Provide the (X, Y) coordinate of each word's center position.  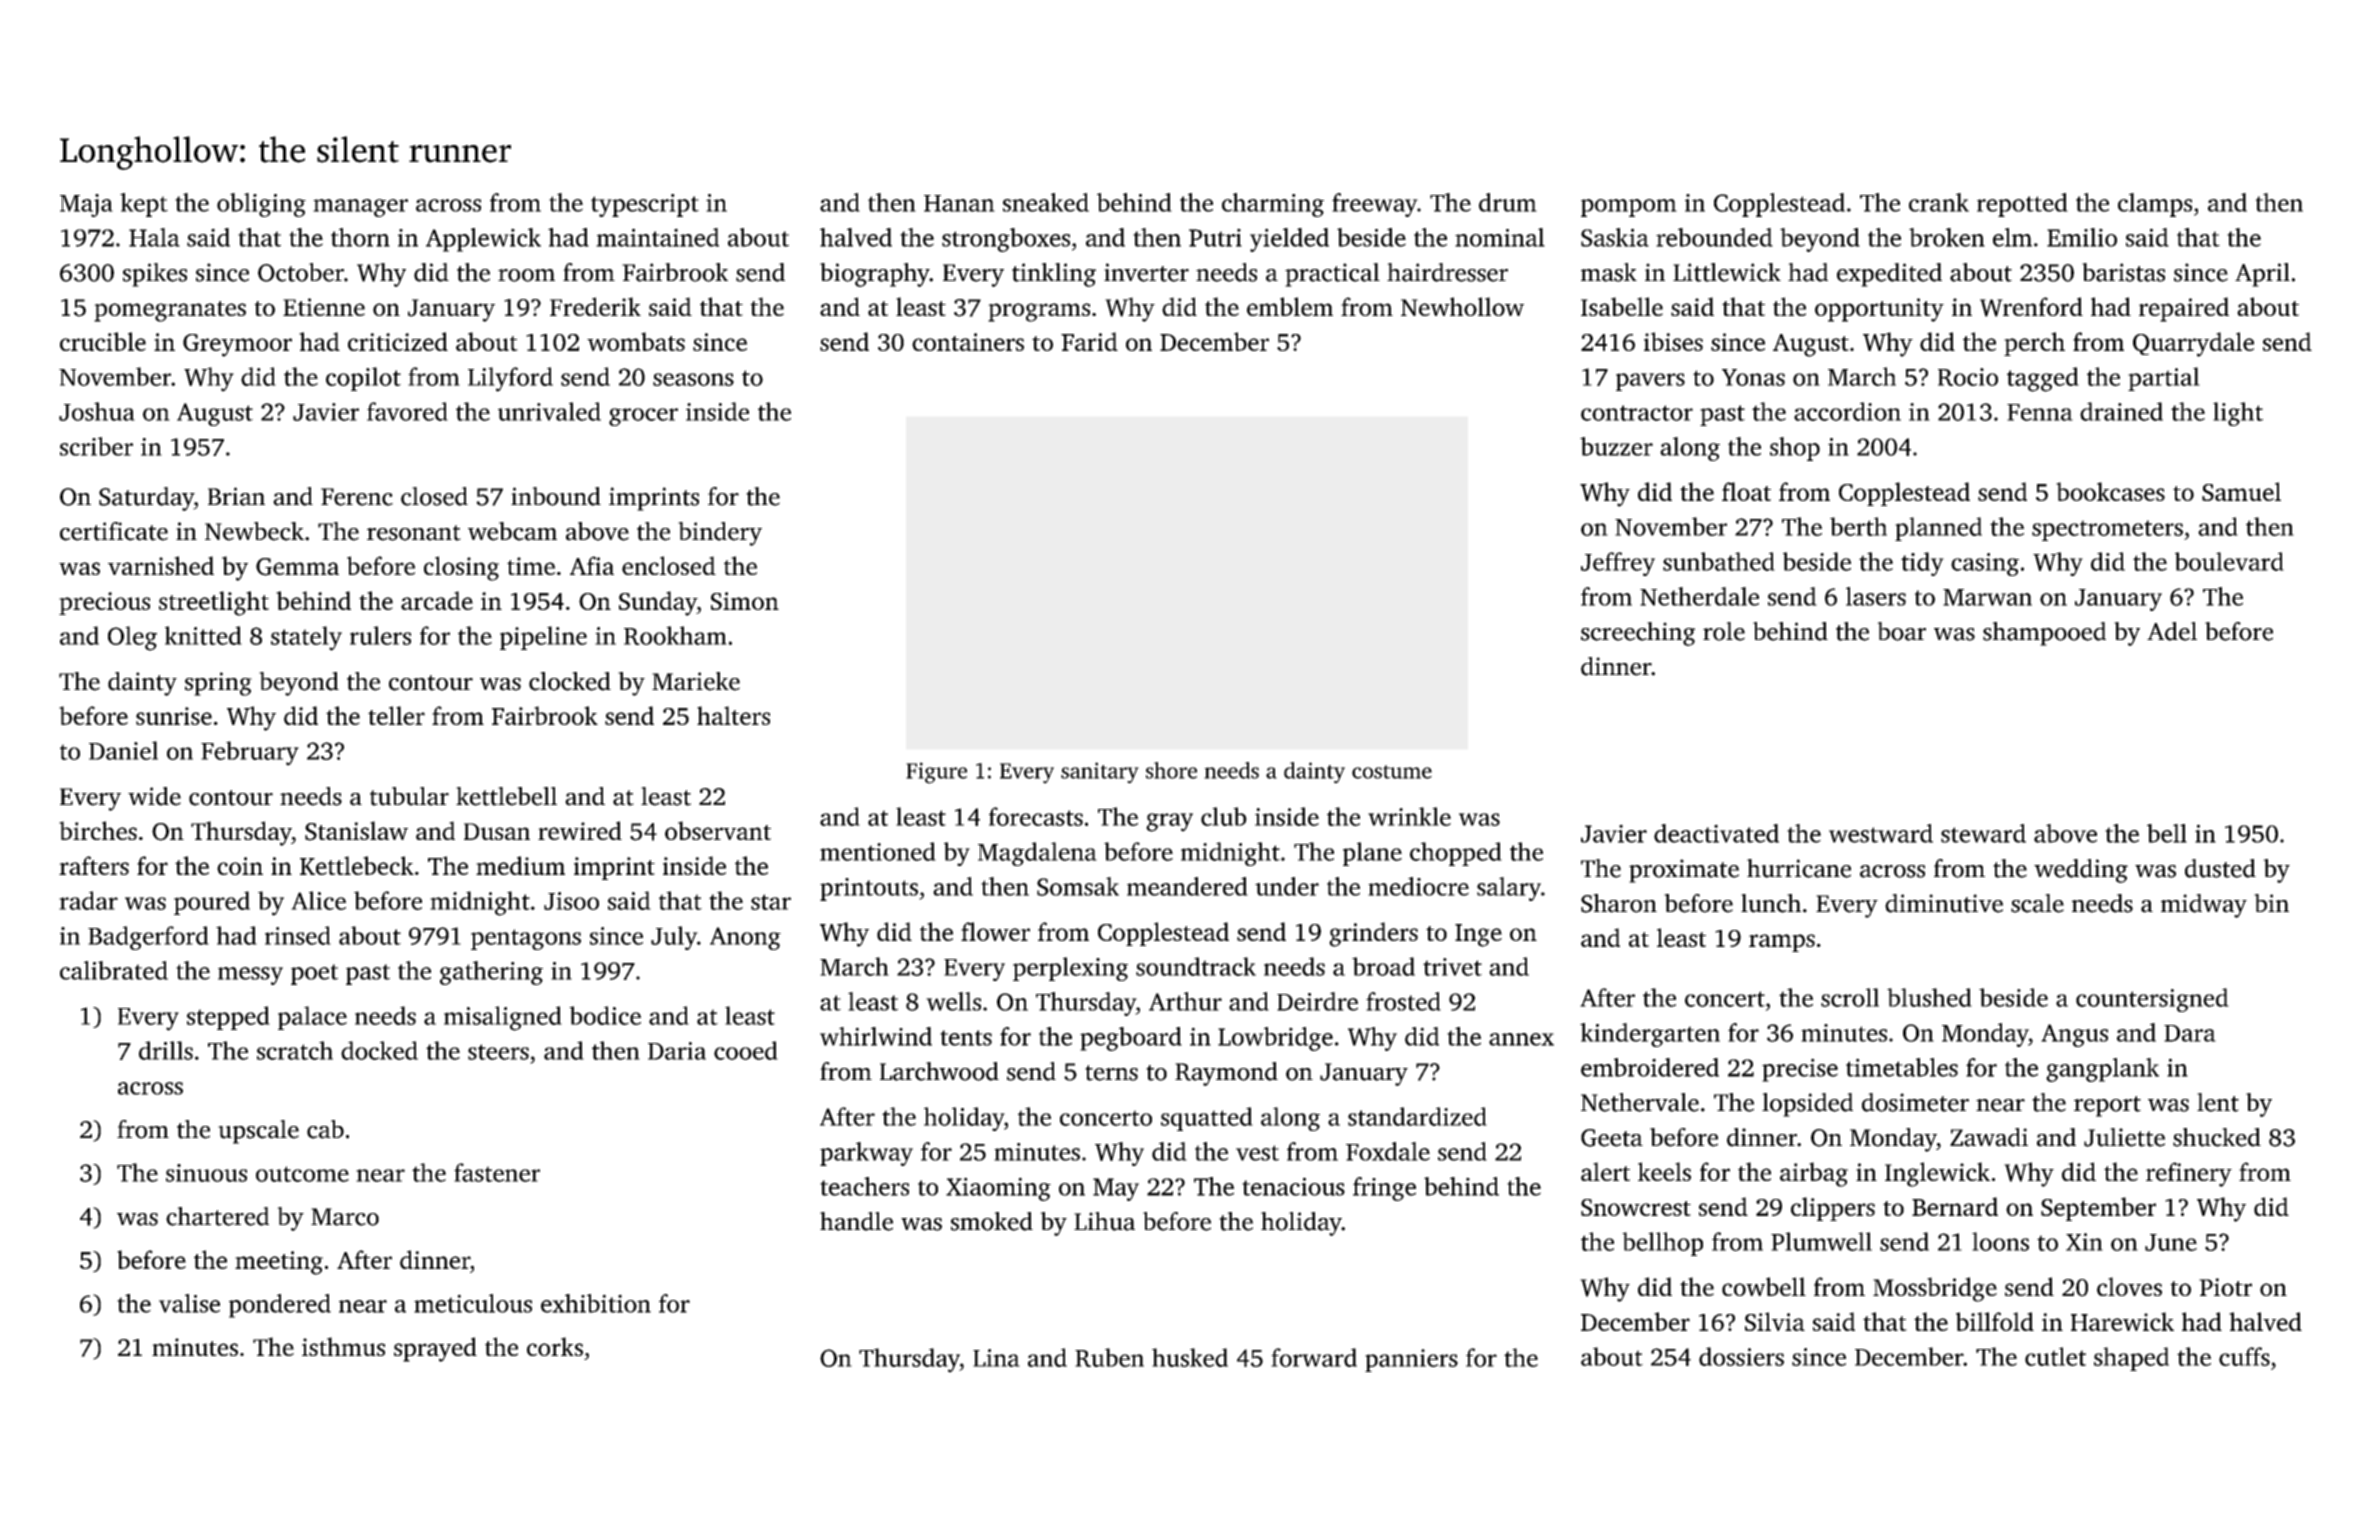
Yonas (1753, 377)
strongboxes (1006, 240)
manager (360, 208)
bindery (720, 534)
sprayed (435, 1349)
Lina (996, 1358)
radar (88, 900)
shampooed (2044, 634)
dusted (2220, 868)
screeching (1638, 634)
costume (1392, 772)
